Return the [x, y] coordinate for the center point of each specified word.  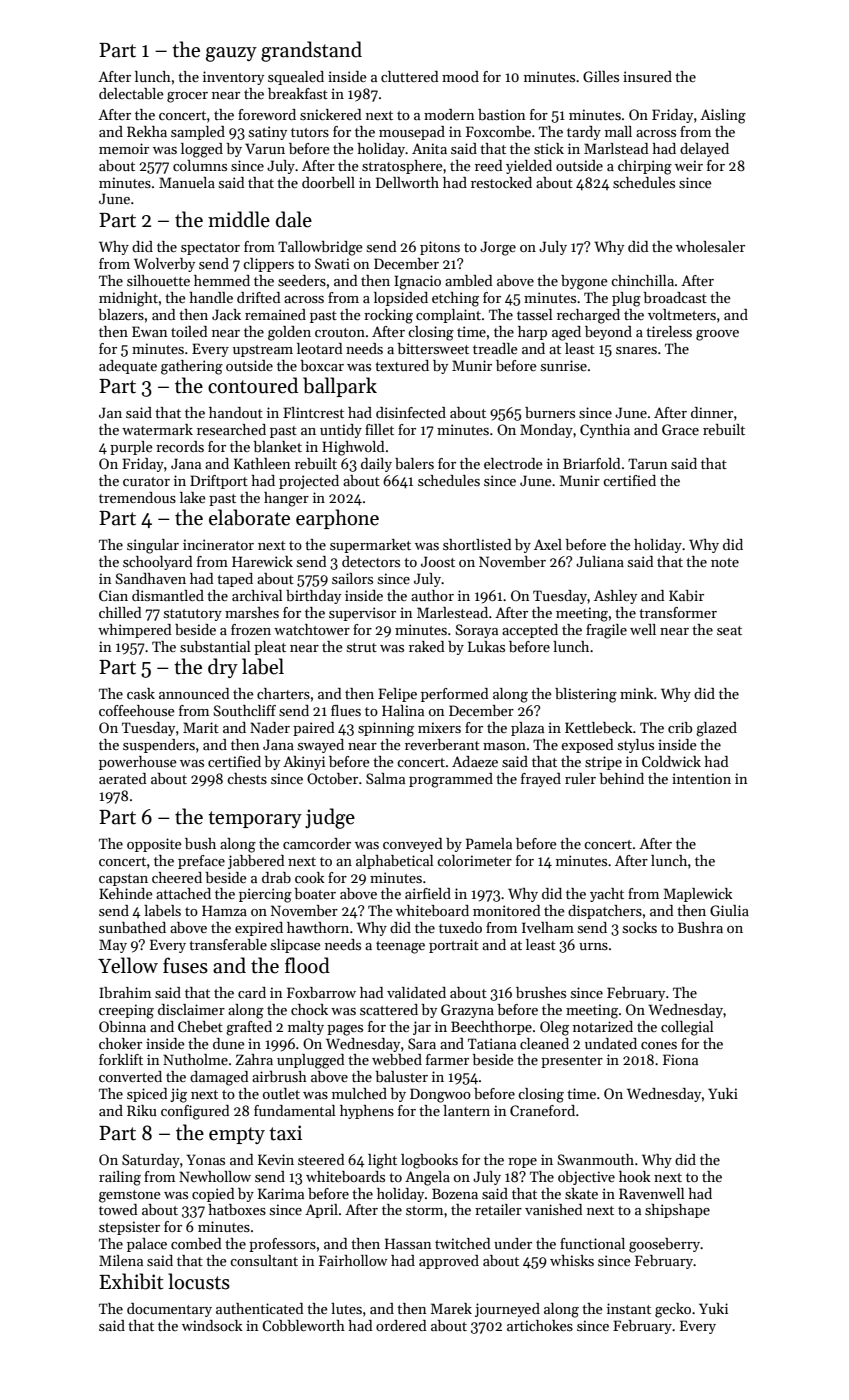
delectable [131, 93]
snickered [331, 114]
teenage [400, 947]
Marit [201, 727]
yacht [607, 895]
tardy [584, 133]
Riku [142, 1110]
